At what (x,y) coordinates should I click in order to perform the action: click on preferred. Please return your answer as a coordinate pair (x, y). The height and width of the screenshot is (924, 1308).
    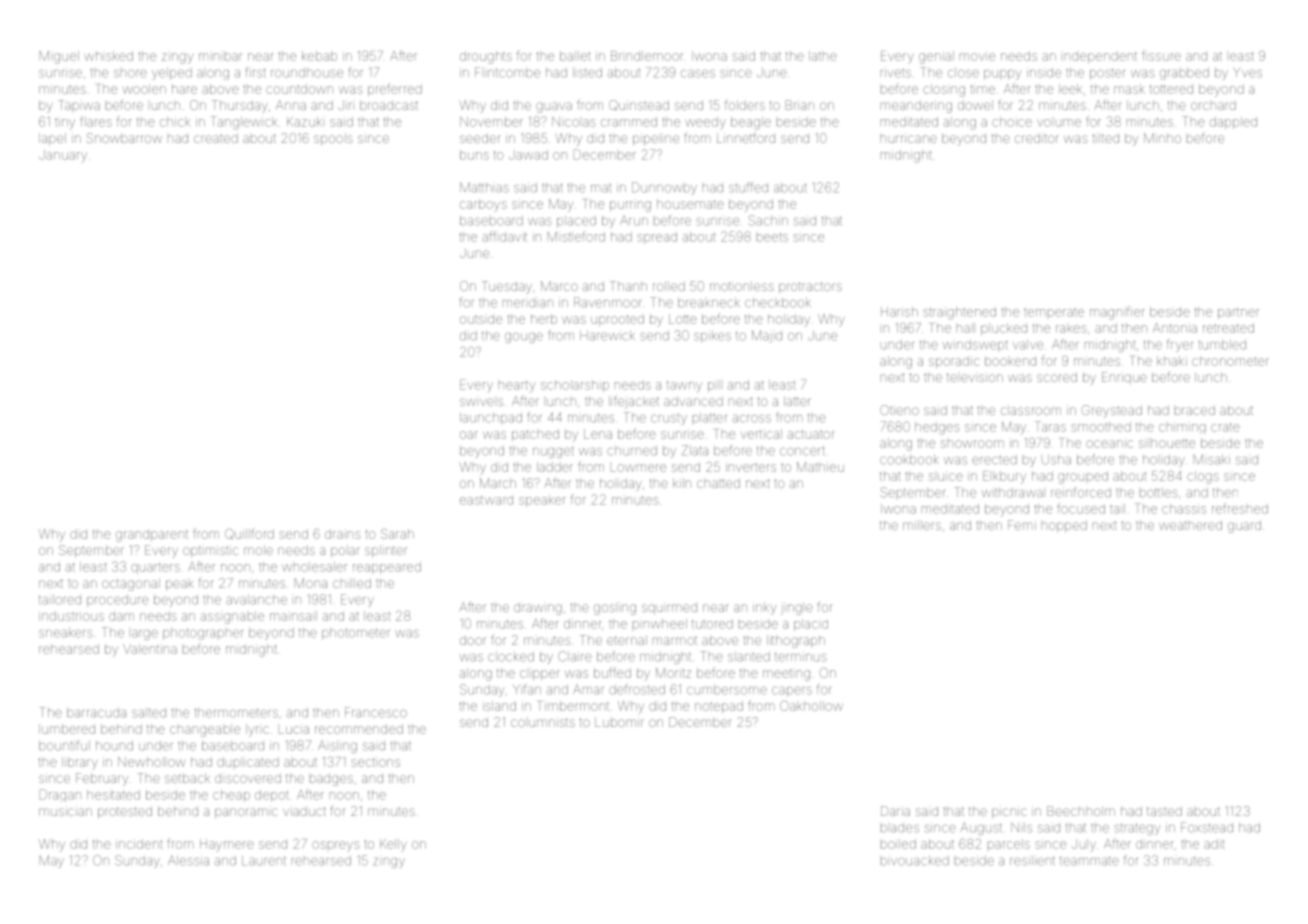
    Looking at the image, I should click on (395, 89).
